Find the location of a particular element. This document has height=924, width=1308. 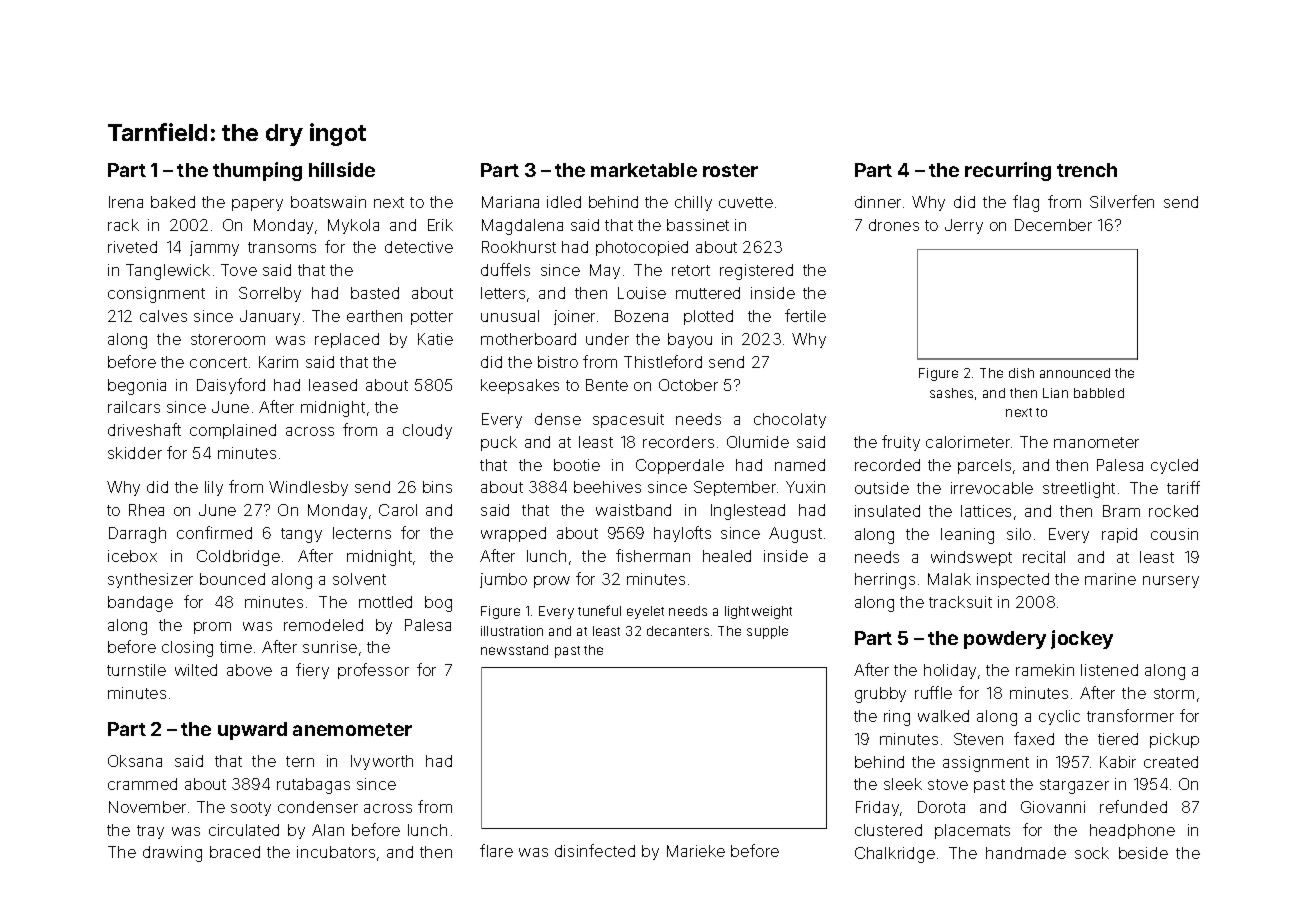

fertile is located at coordinates (805, 315).
